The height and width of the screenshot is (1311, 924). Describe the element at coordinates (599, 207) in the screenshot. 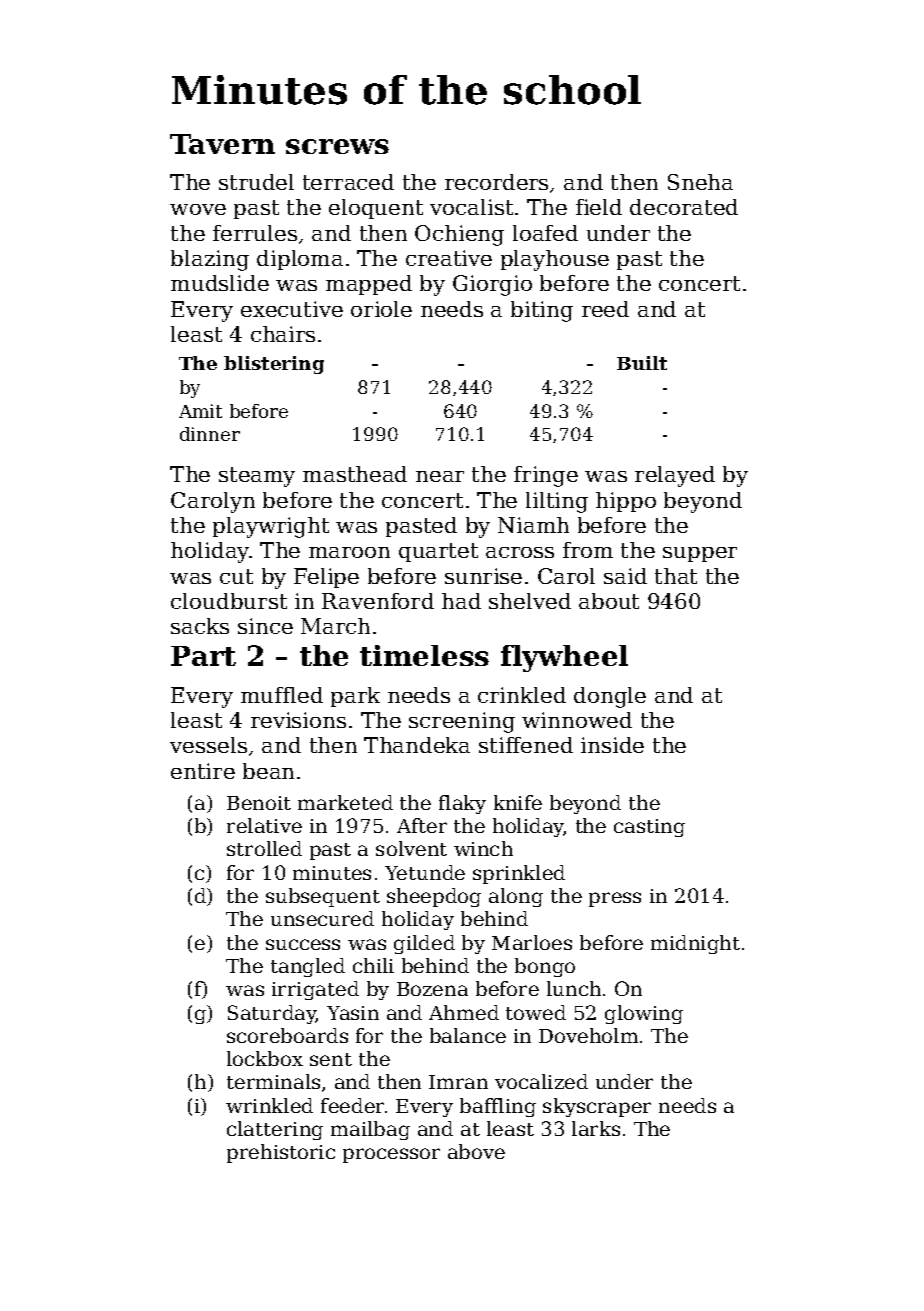

I see `field` at that location.
